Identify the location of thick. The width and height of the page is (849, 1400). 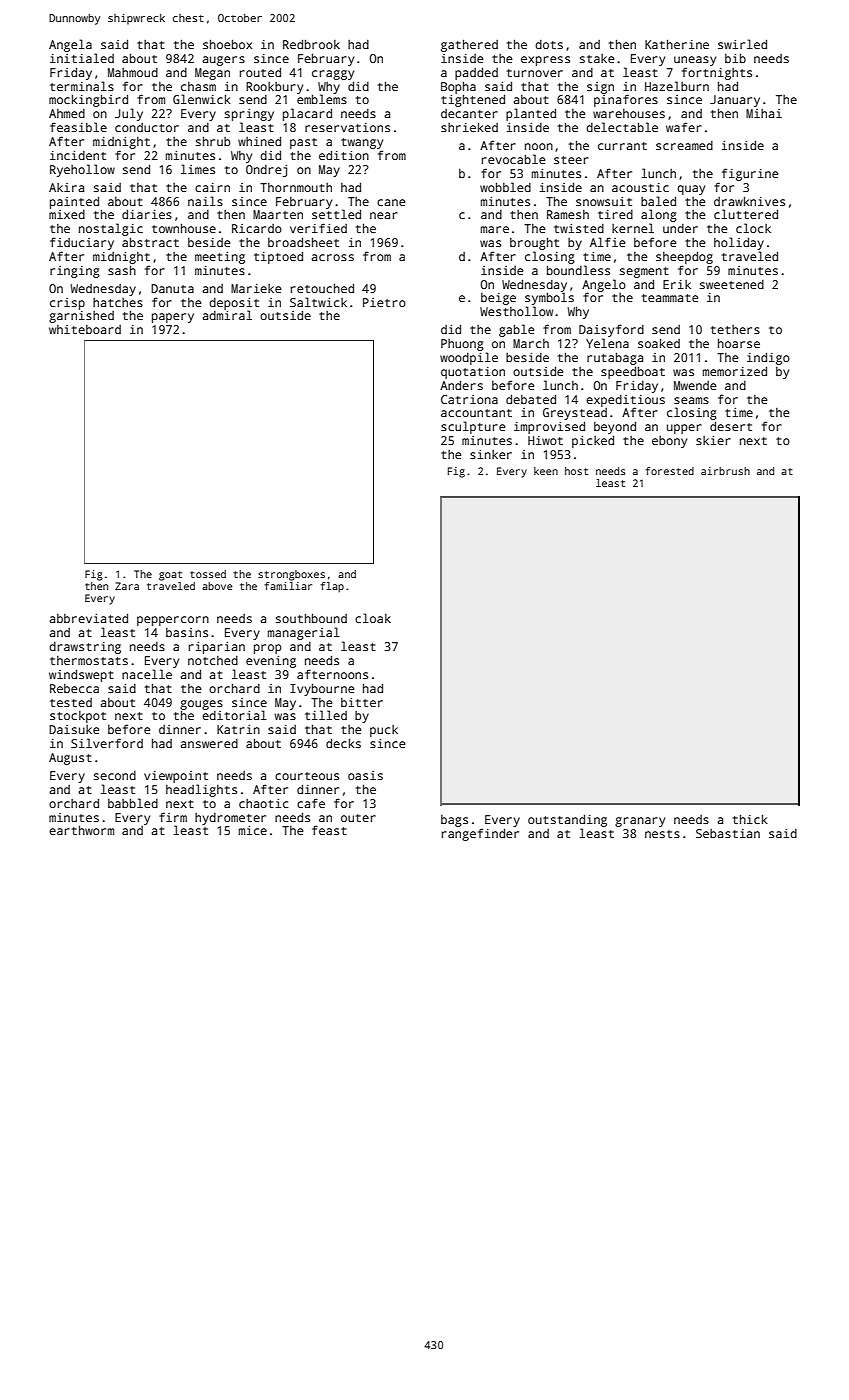
(750, 819).
